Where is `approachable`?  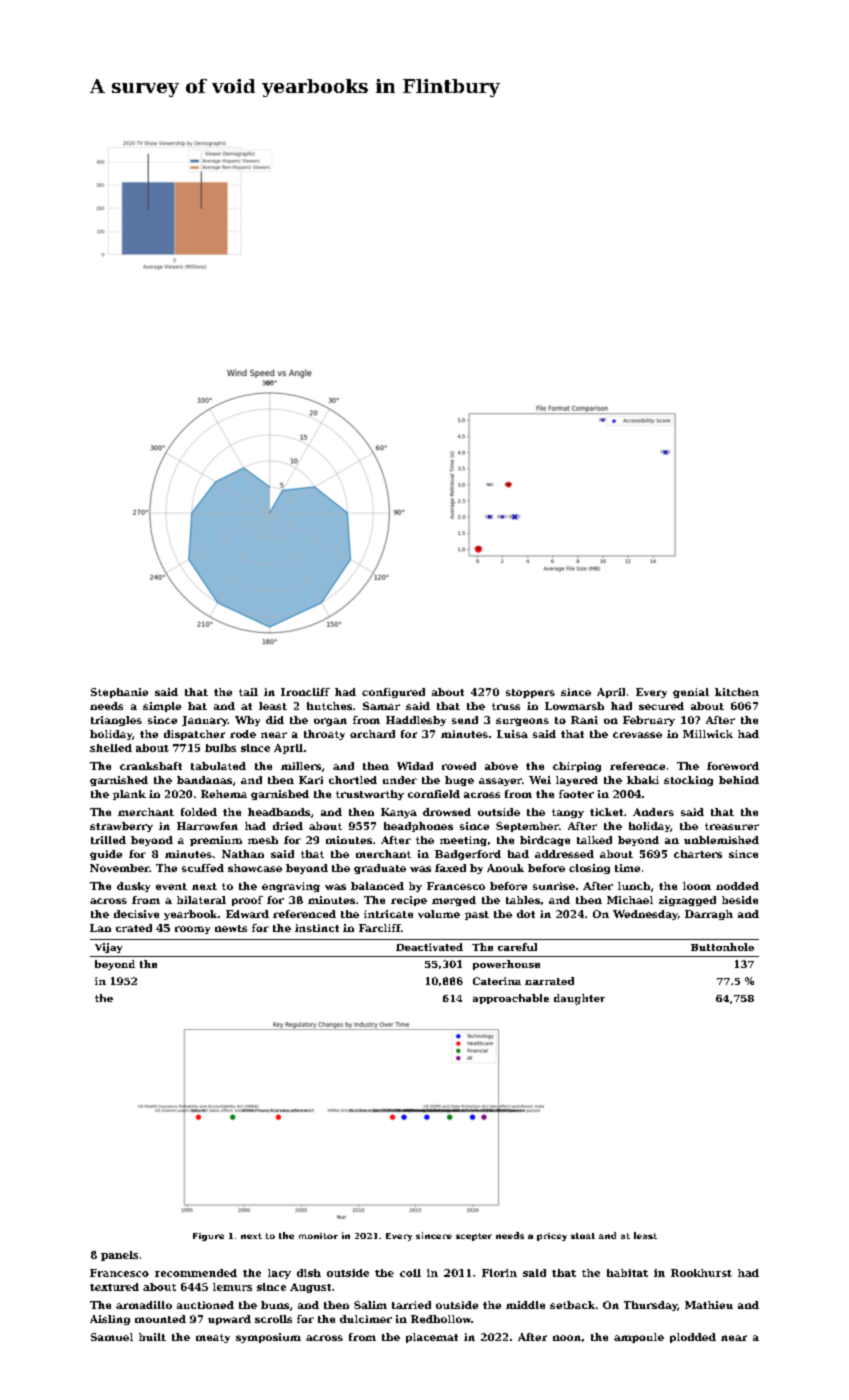
approachable is located at coordinates (511, 999).
